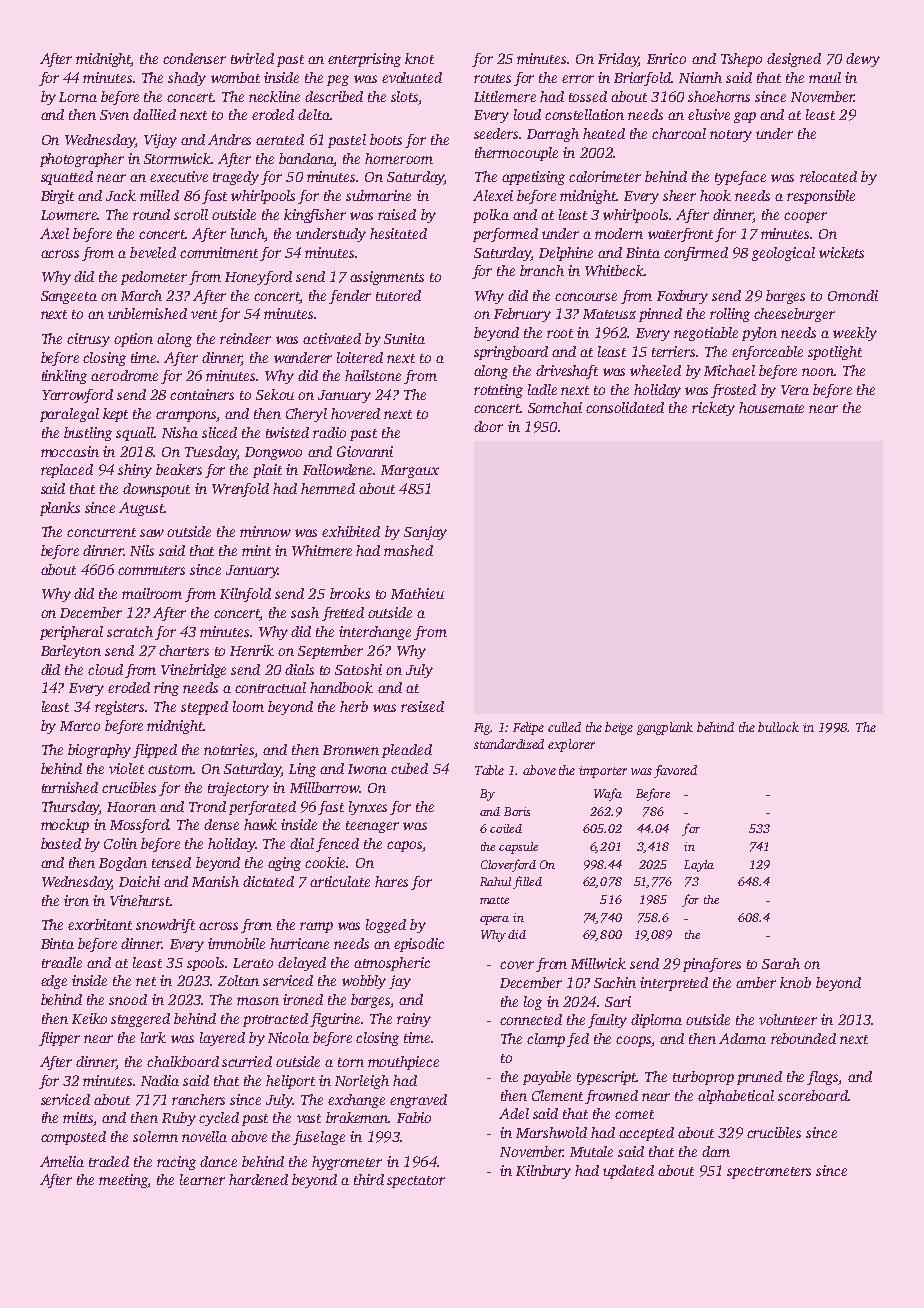 This screenshot has height=1308, width=924. What do you see at coordinates (170, 769) in the screenshot?
I see `custom` at bounding box center [170, 769].
